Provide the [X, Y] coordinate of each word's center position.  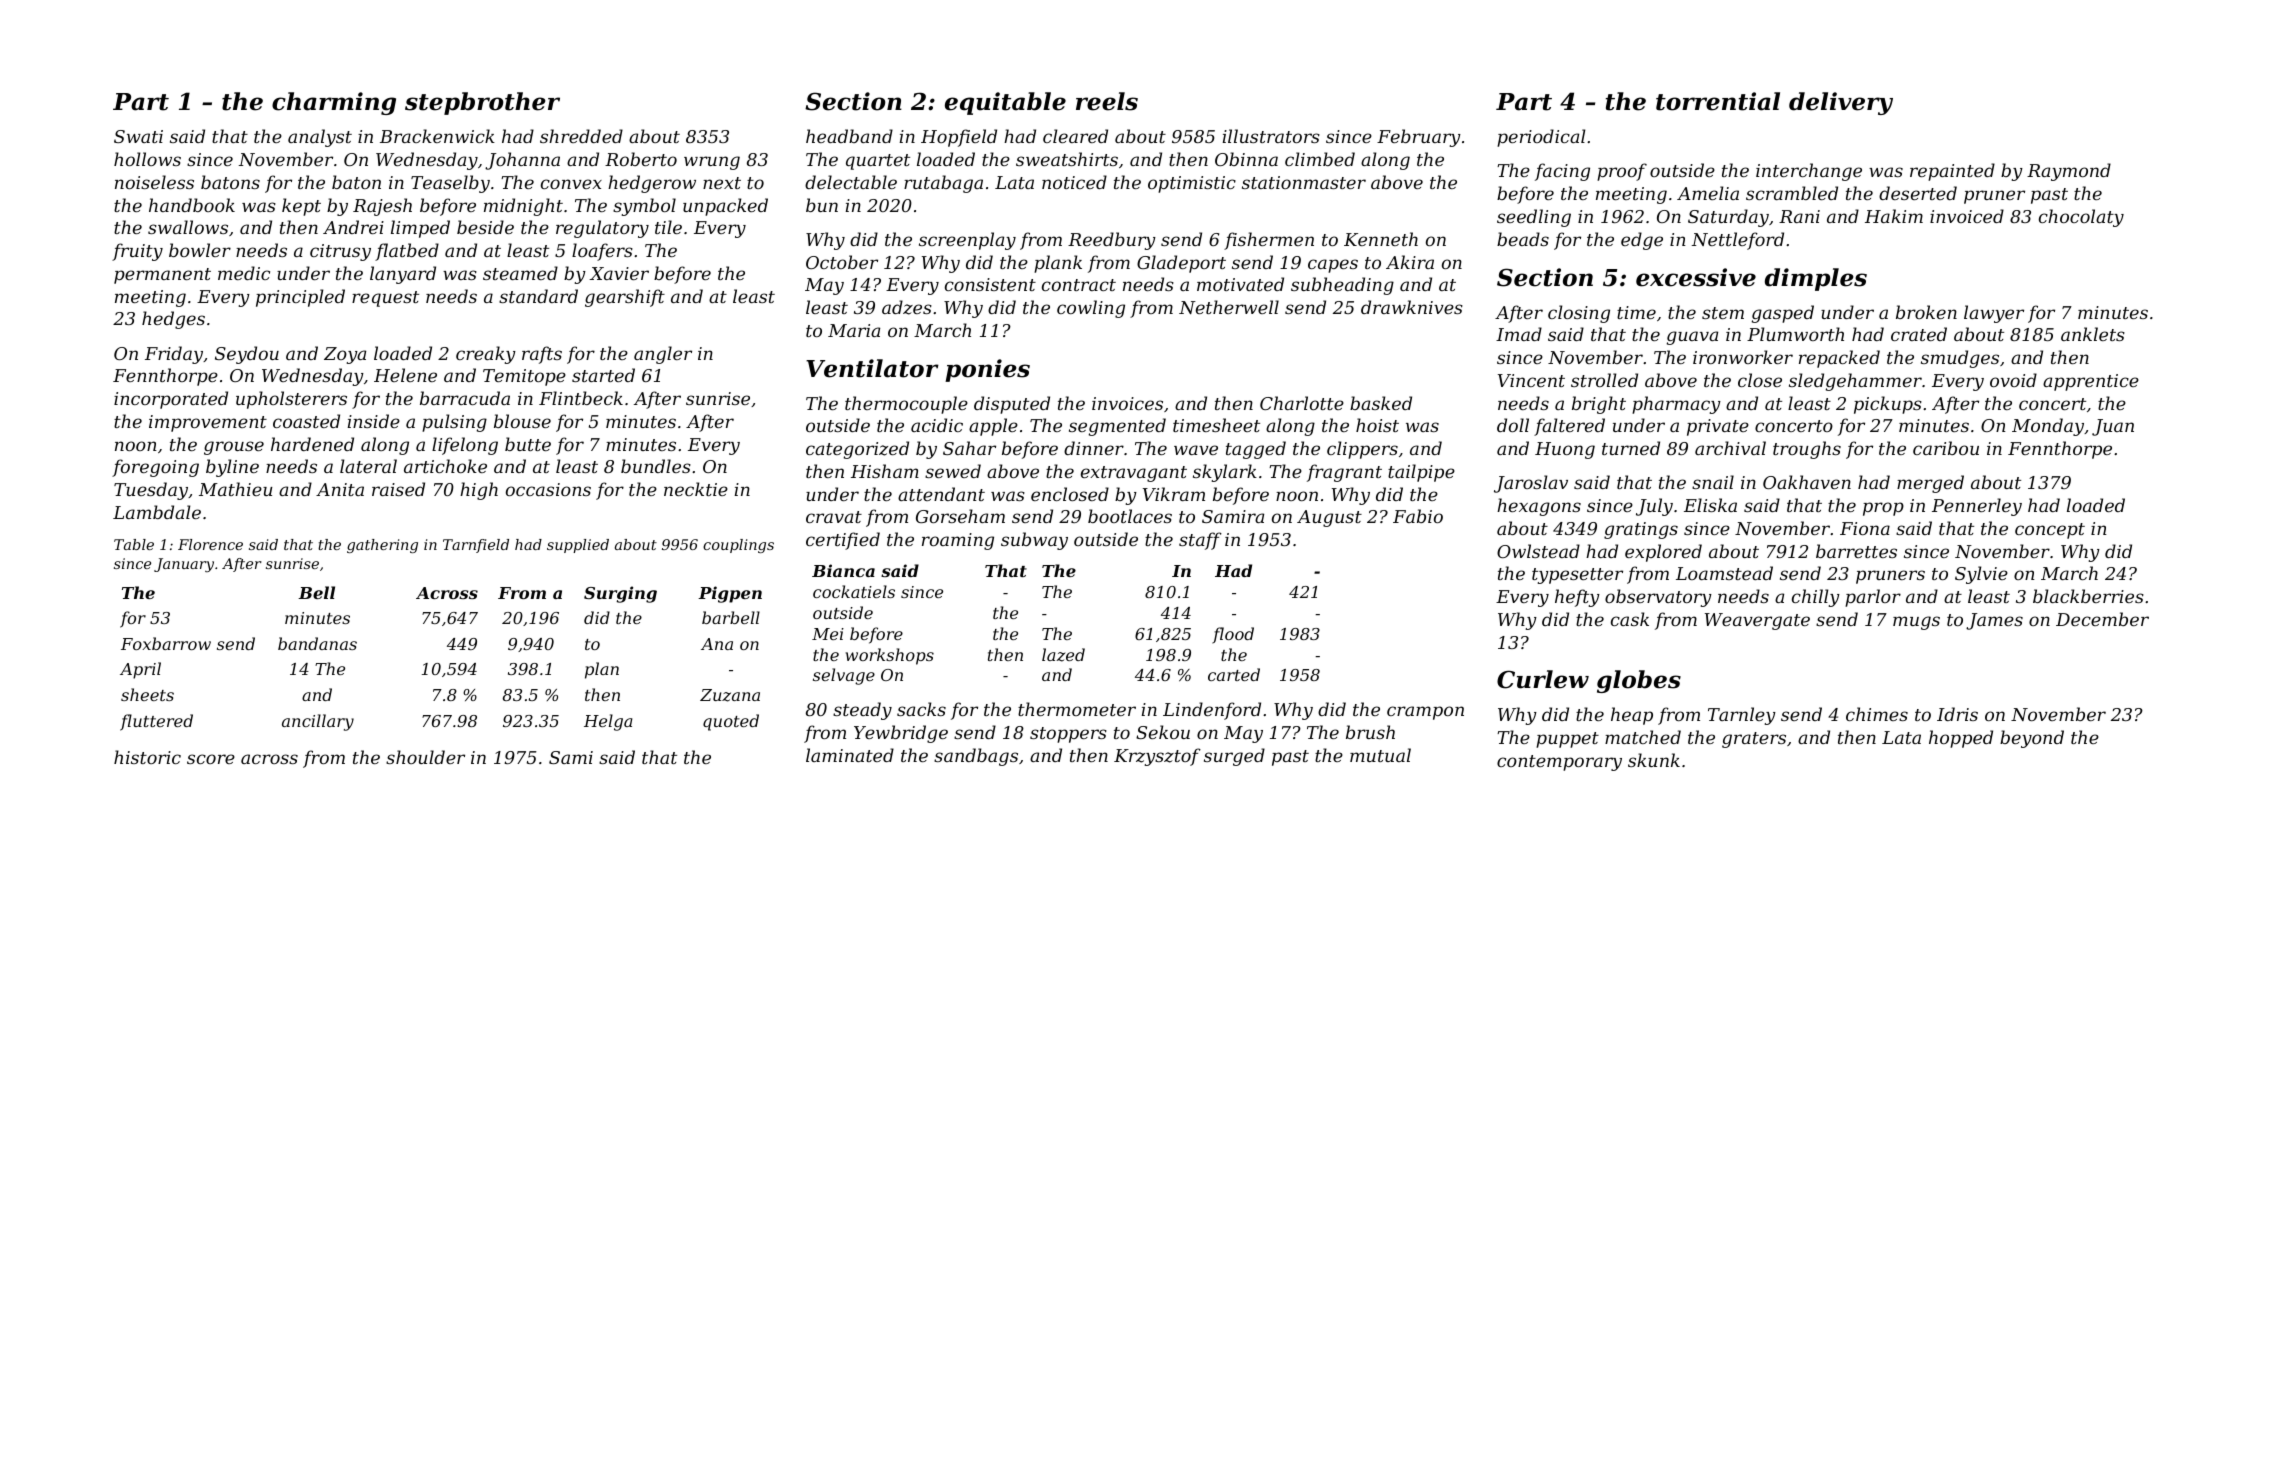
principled [300, 298]
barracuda [465, 398]
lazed [1063, 655]
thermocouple [906, 405]
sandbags [976, 757]
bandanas [317, 643]
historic [147, 757]
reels [1107, 101]
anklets [2093, 334]
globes [1639, 681]
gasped [1783, 314]
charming [334, 103]
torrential [1718, 101]
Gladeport [1181, 264]
